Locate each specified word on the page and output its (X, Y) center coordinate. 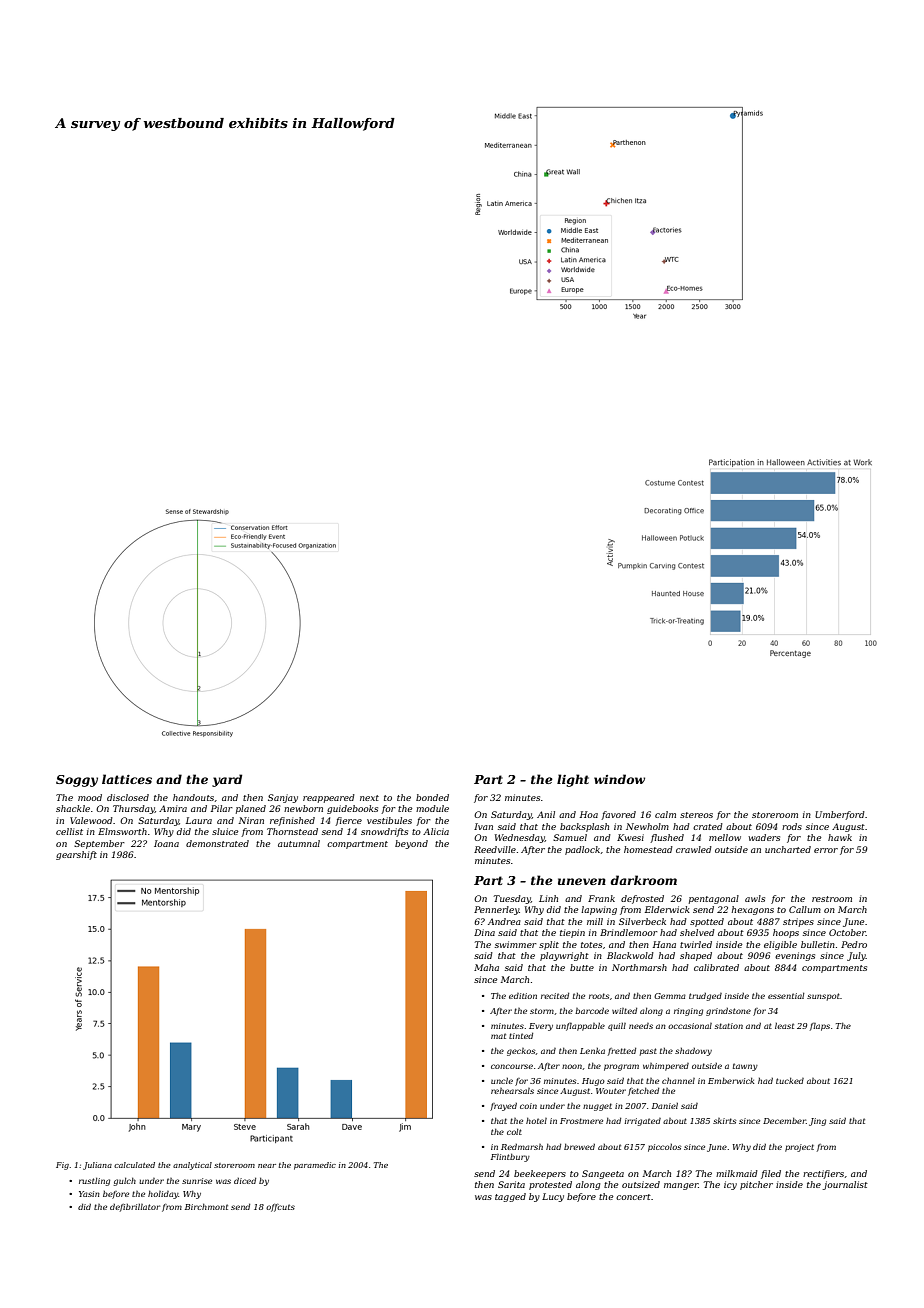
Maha (486, 967)
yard (227, 780)
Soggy (77, 781)
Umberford (840, 815)
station (729, 1026)
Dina (484, 932)
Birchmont (206, 1206)
